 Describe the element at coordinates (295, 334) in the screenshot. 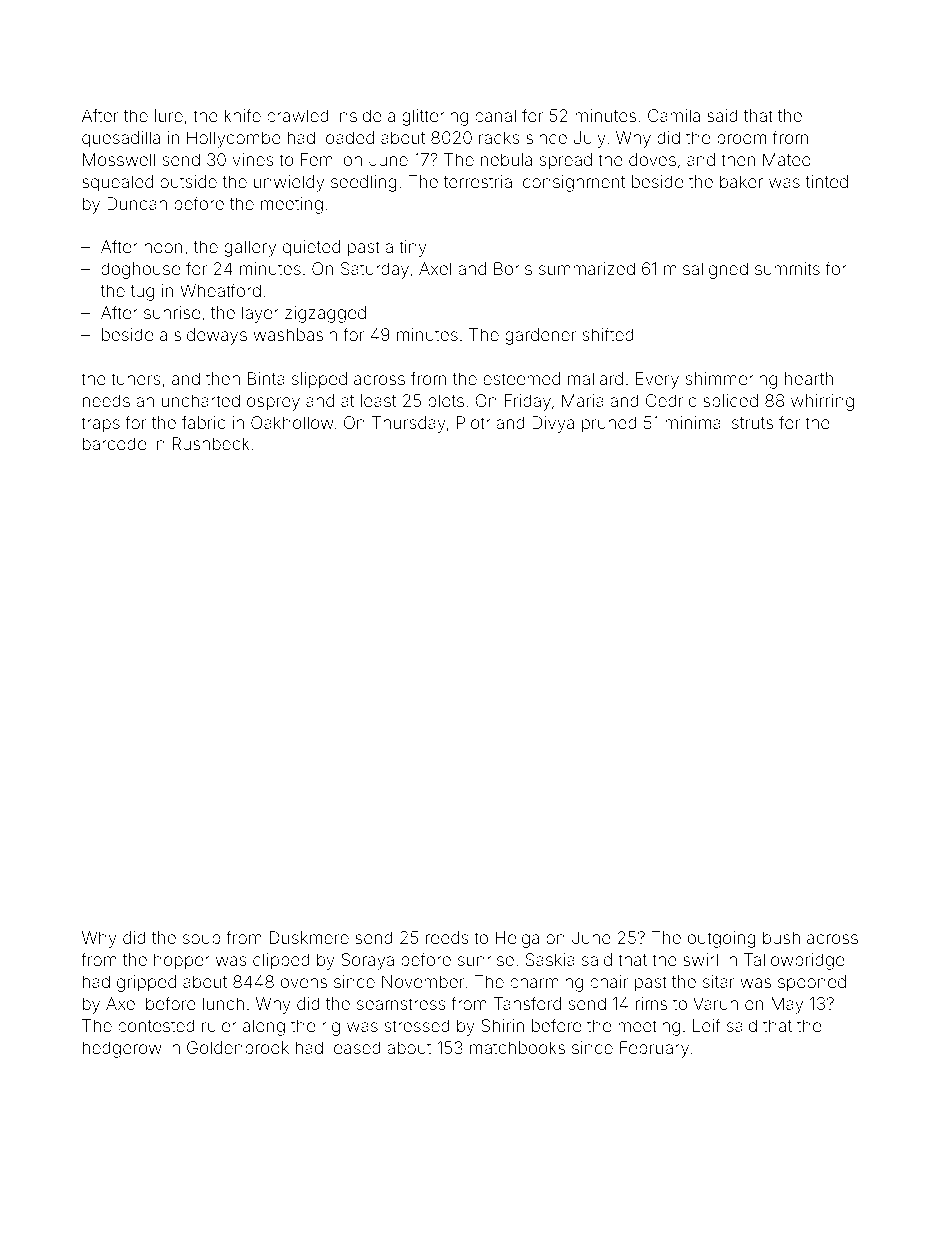

I see `washbasin` at that location.
